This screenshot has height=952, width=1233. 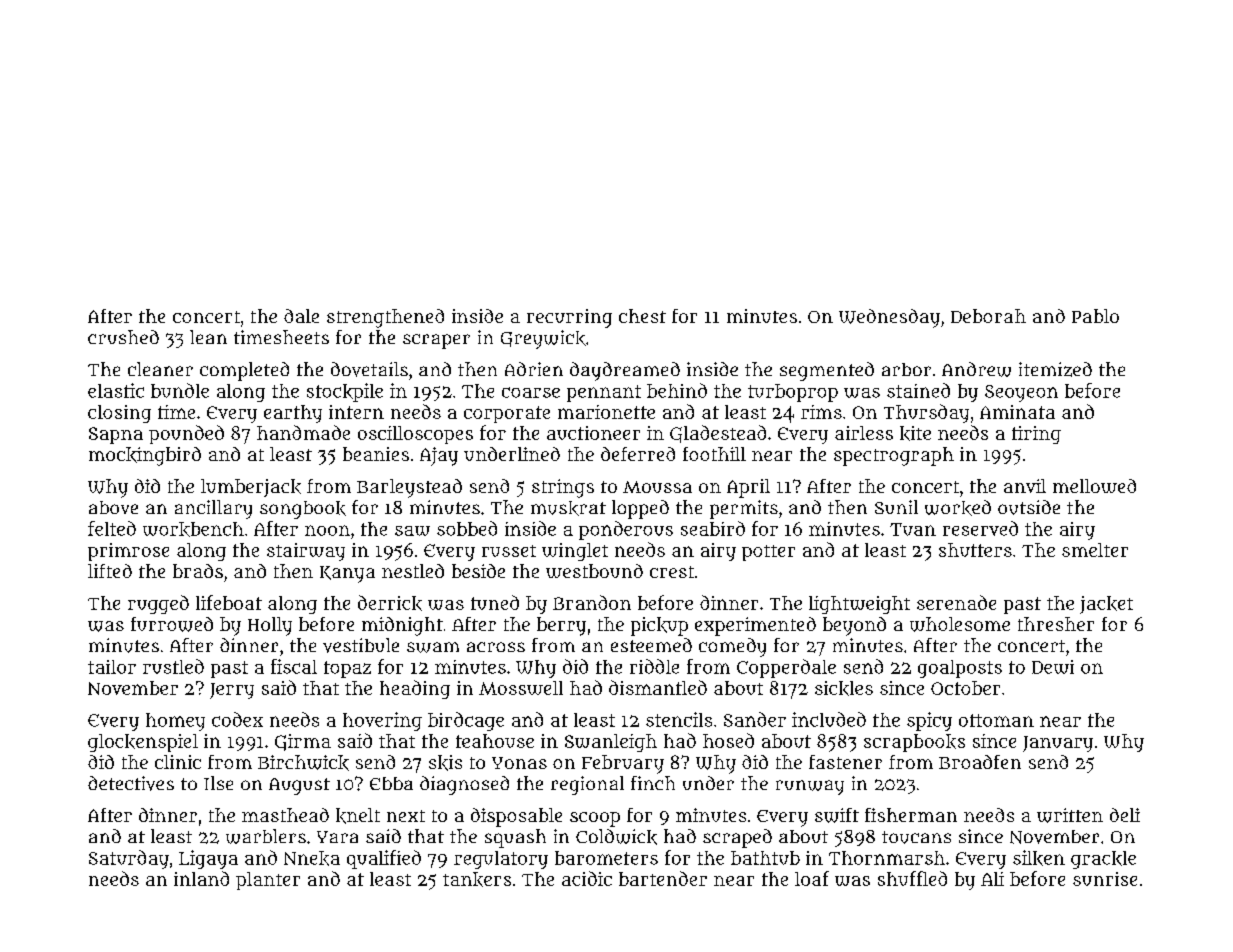 What do you see at coordinates (625, 371) in the screenshot?
I see `daydreamed` at bounding box center [625, 371].
